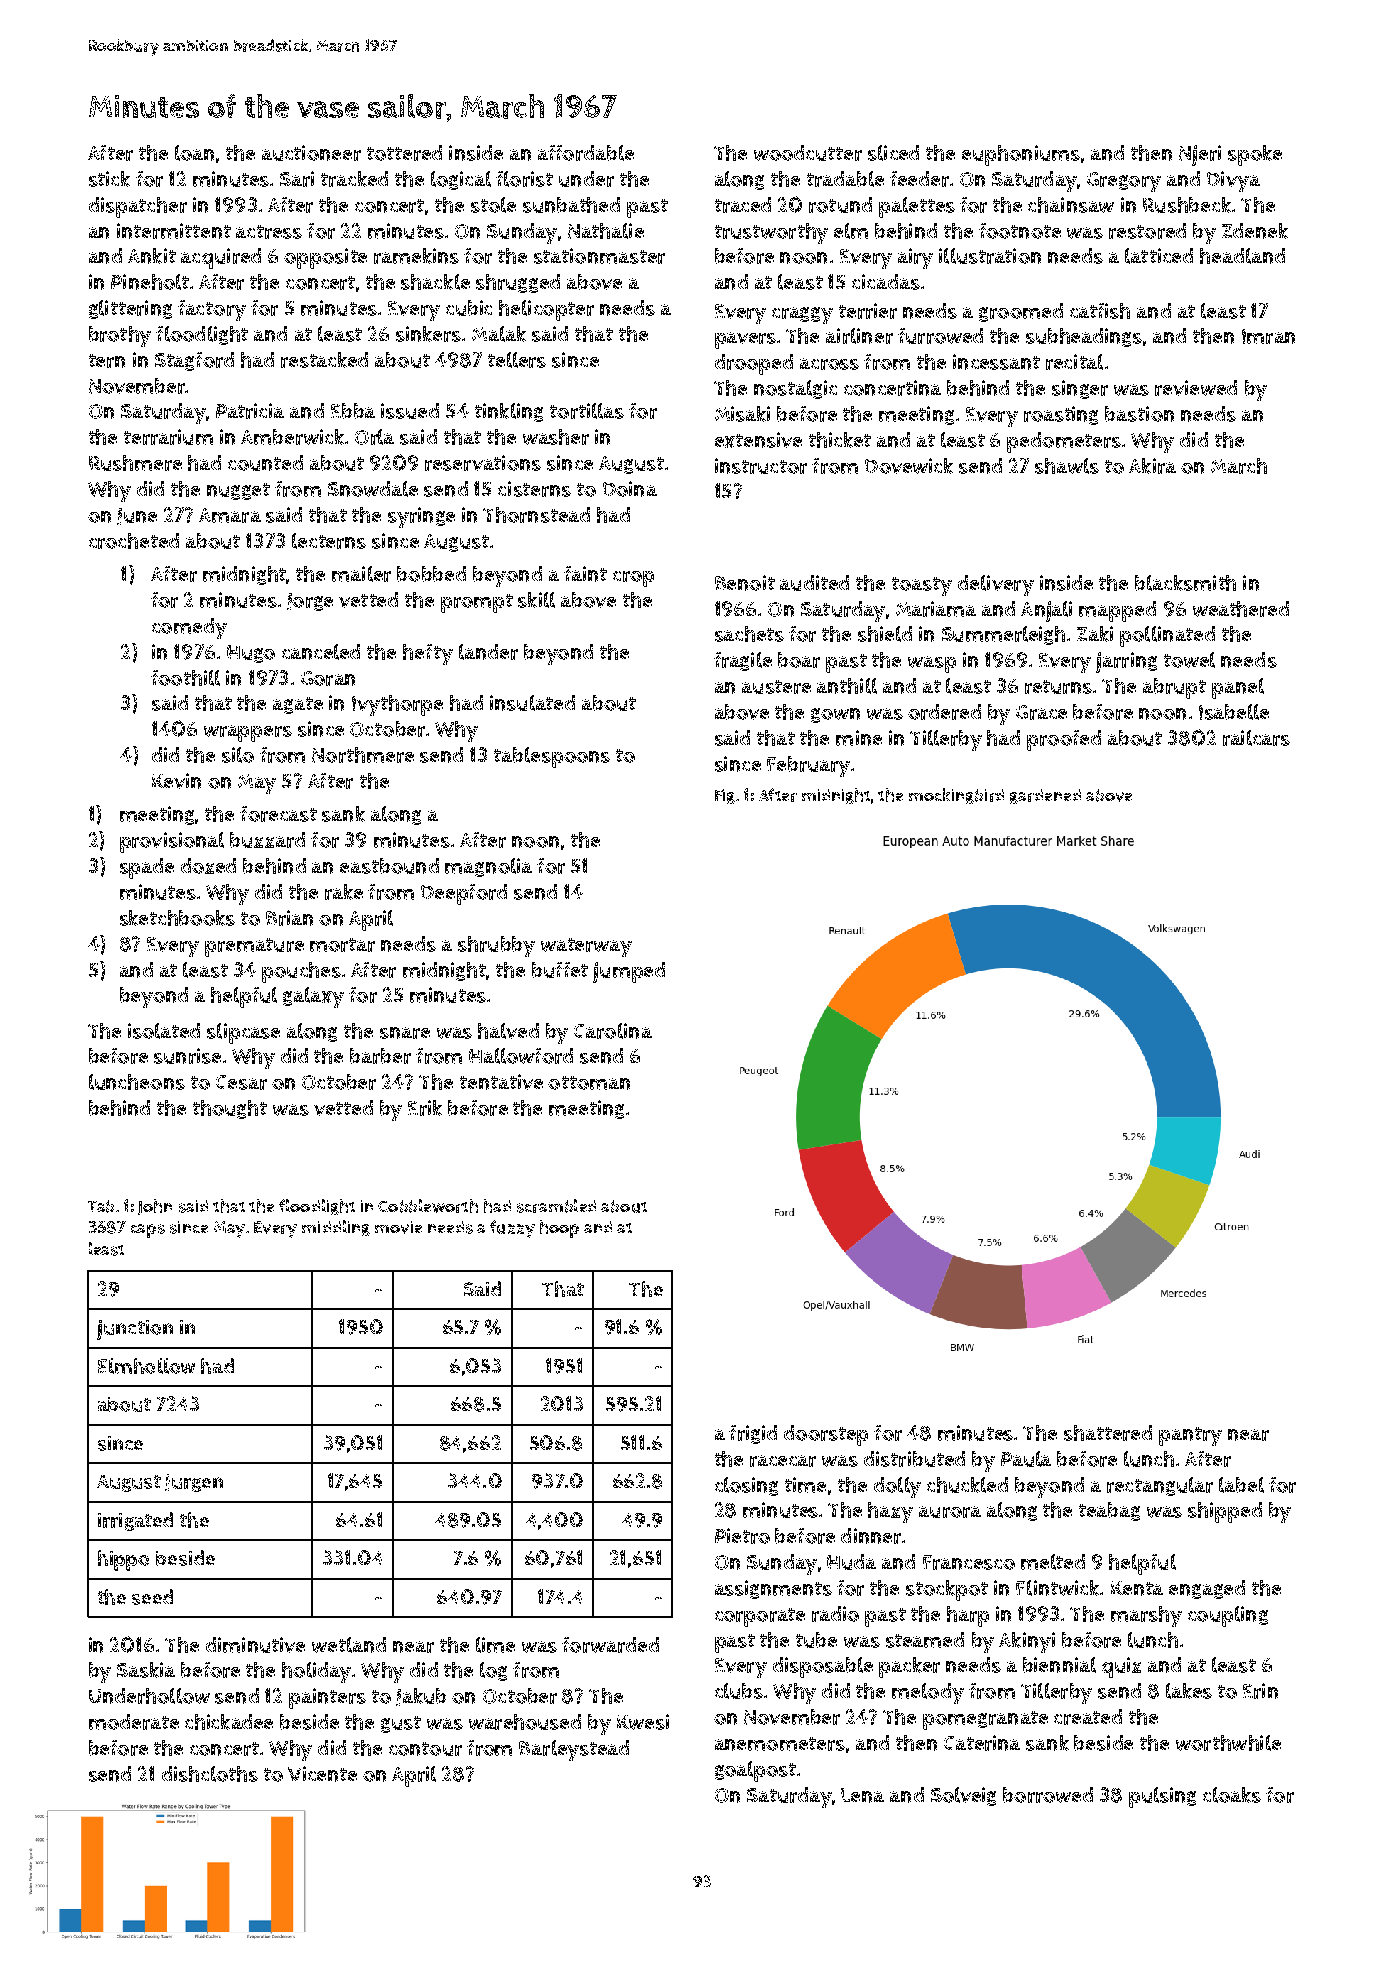  I want to click on sketchbooks, so click(177, 918).
